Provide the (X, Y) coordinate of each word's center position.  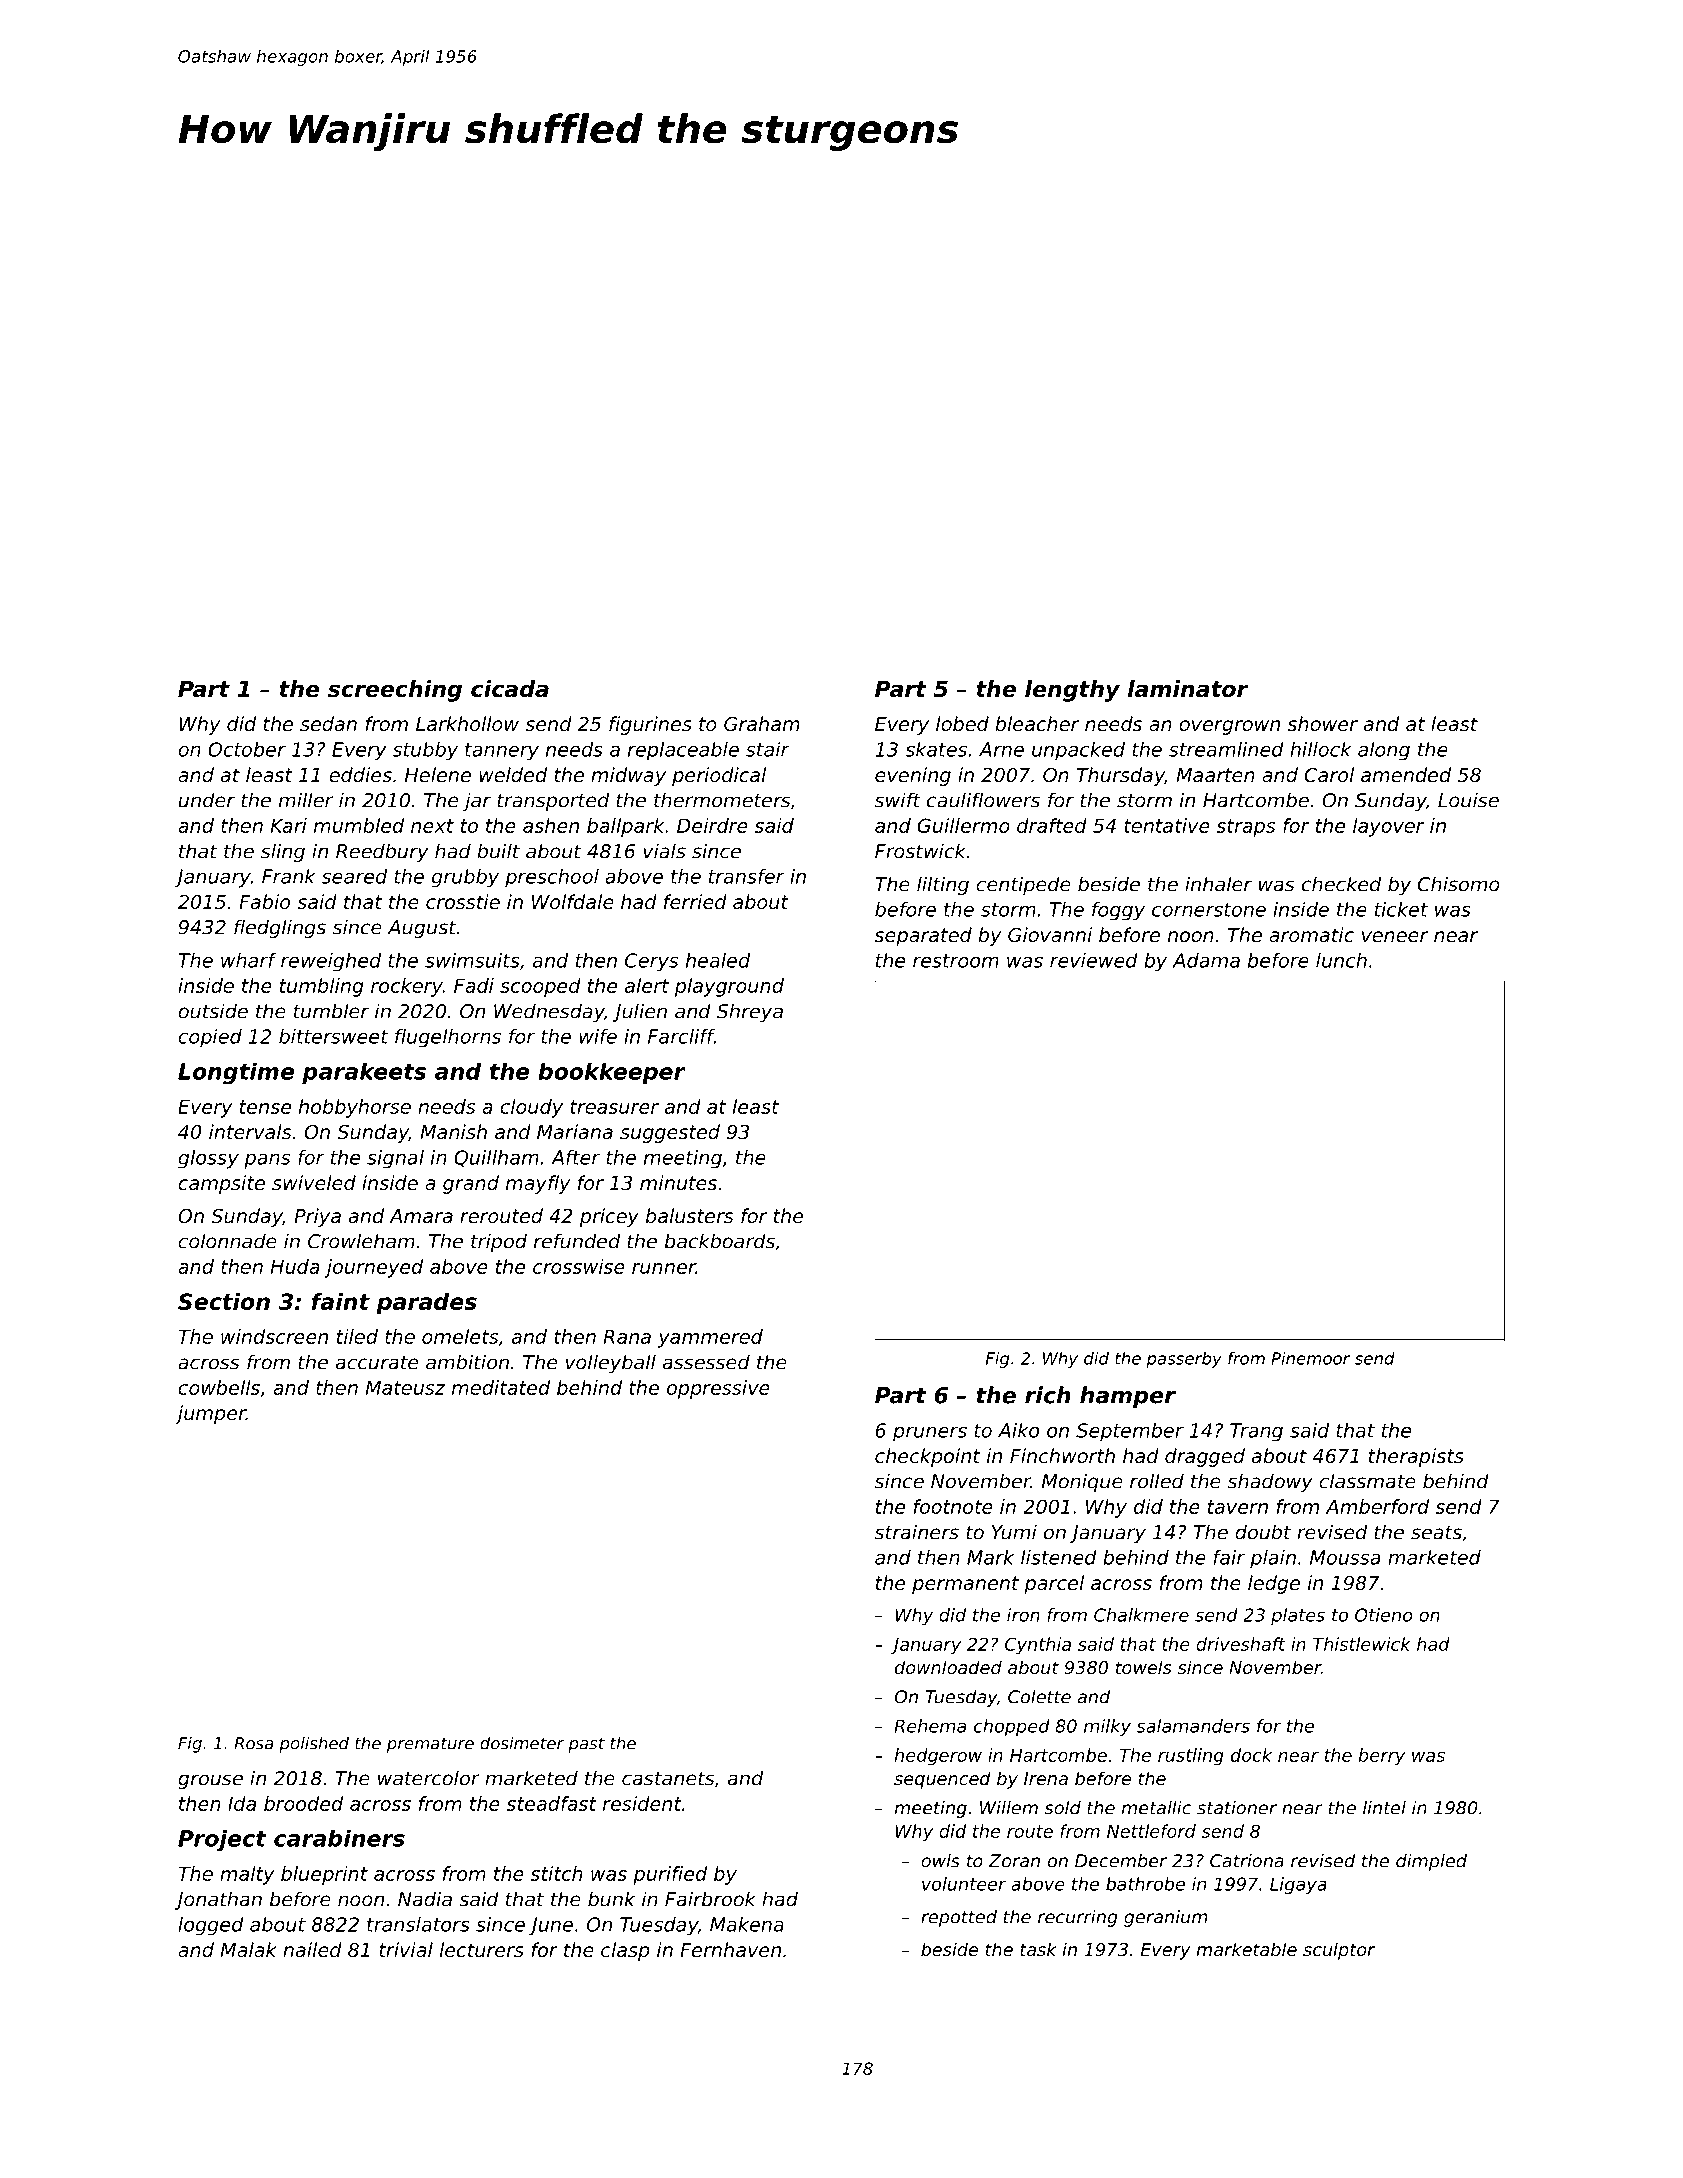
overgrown (1229, 727)
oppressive (718, 1389)
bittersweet (334, 1036)
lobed (962, 723)
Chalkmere (1141, 1615)
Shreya (750, 1012)
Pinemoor (1310, 1358)
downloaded (948, 1667)
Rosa (254, 1743)
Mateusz (405, 1387)
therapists (1416, 1457)
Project (222, 1841)
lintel (1384, 1808)
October (247, 749)
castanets (668, 1778)
